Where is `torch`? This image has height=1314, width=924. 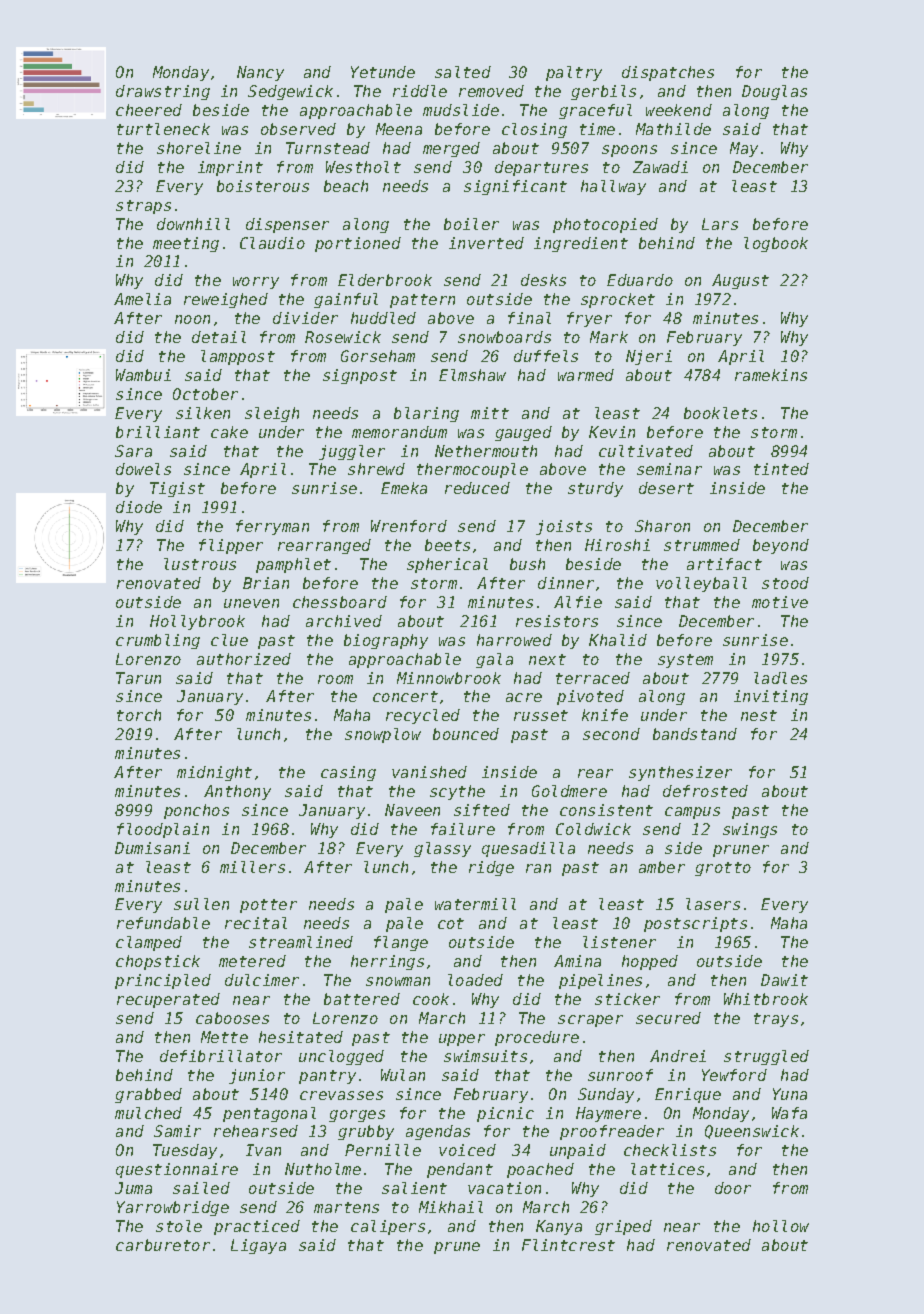
torch is located at coordinates (139, 715).
